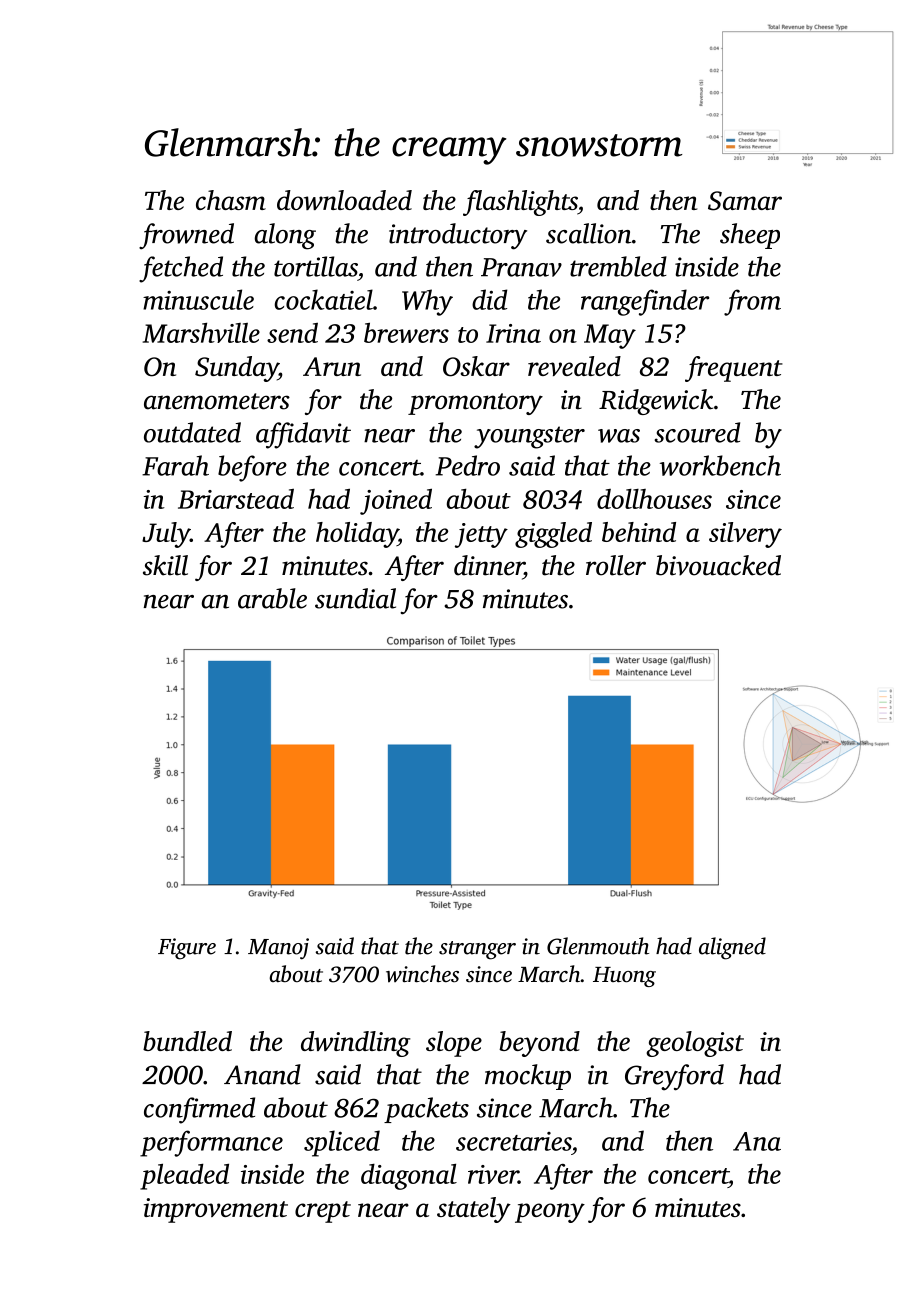 This image has width=924, height=1311. What do you see at coordinates (745, 201) in the image?
I see `Samar` at bounding box center [745, 201].
